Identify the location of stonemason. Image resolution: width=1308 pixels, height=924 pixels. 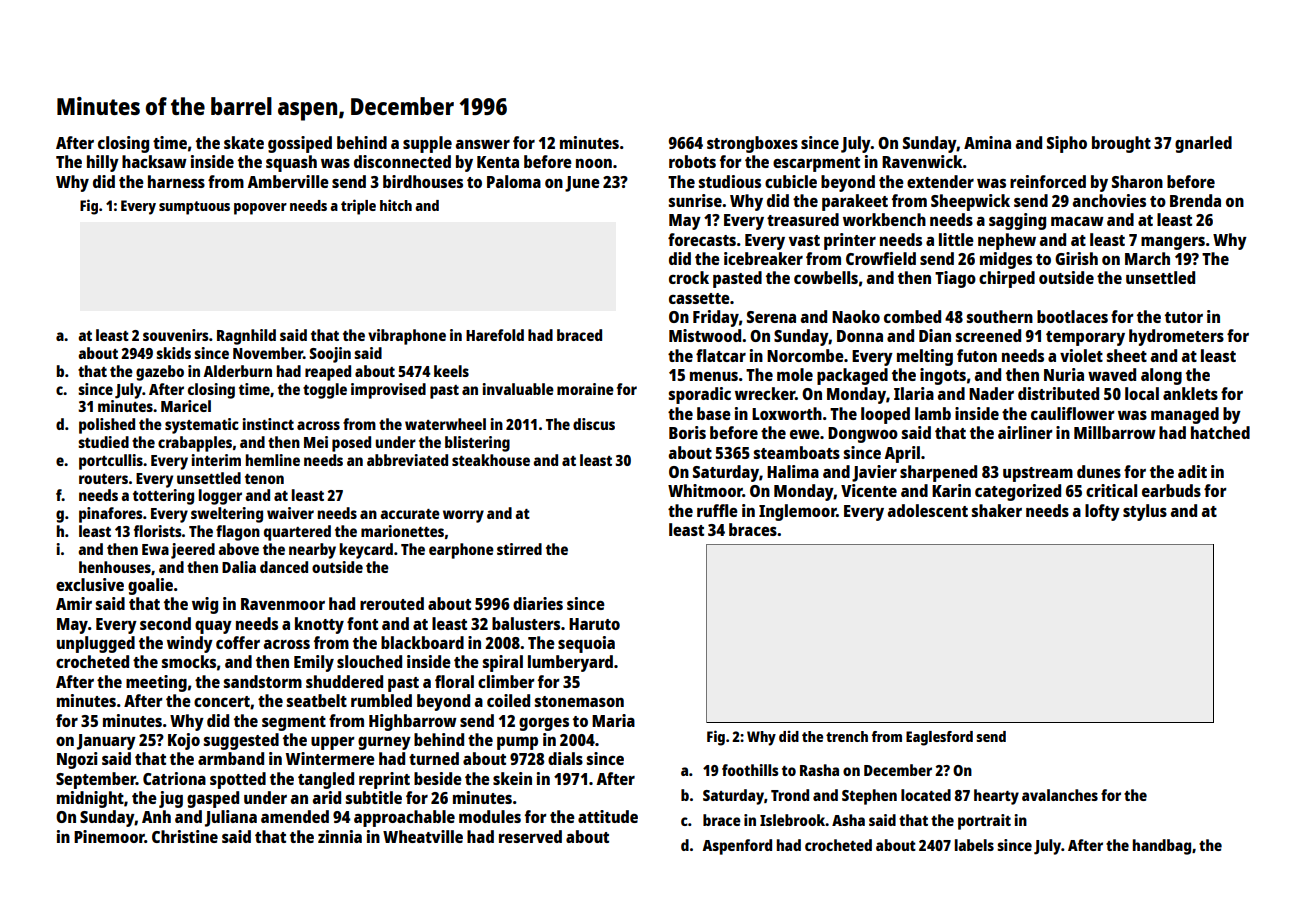
(579, 701).
